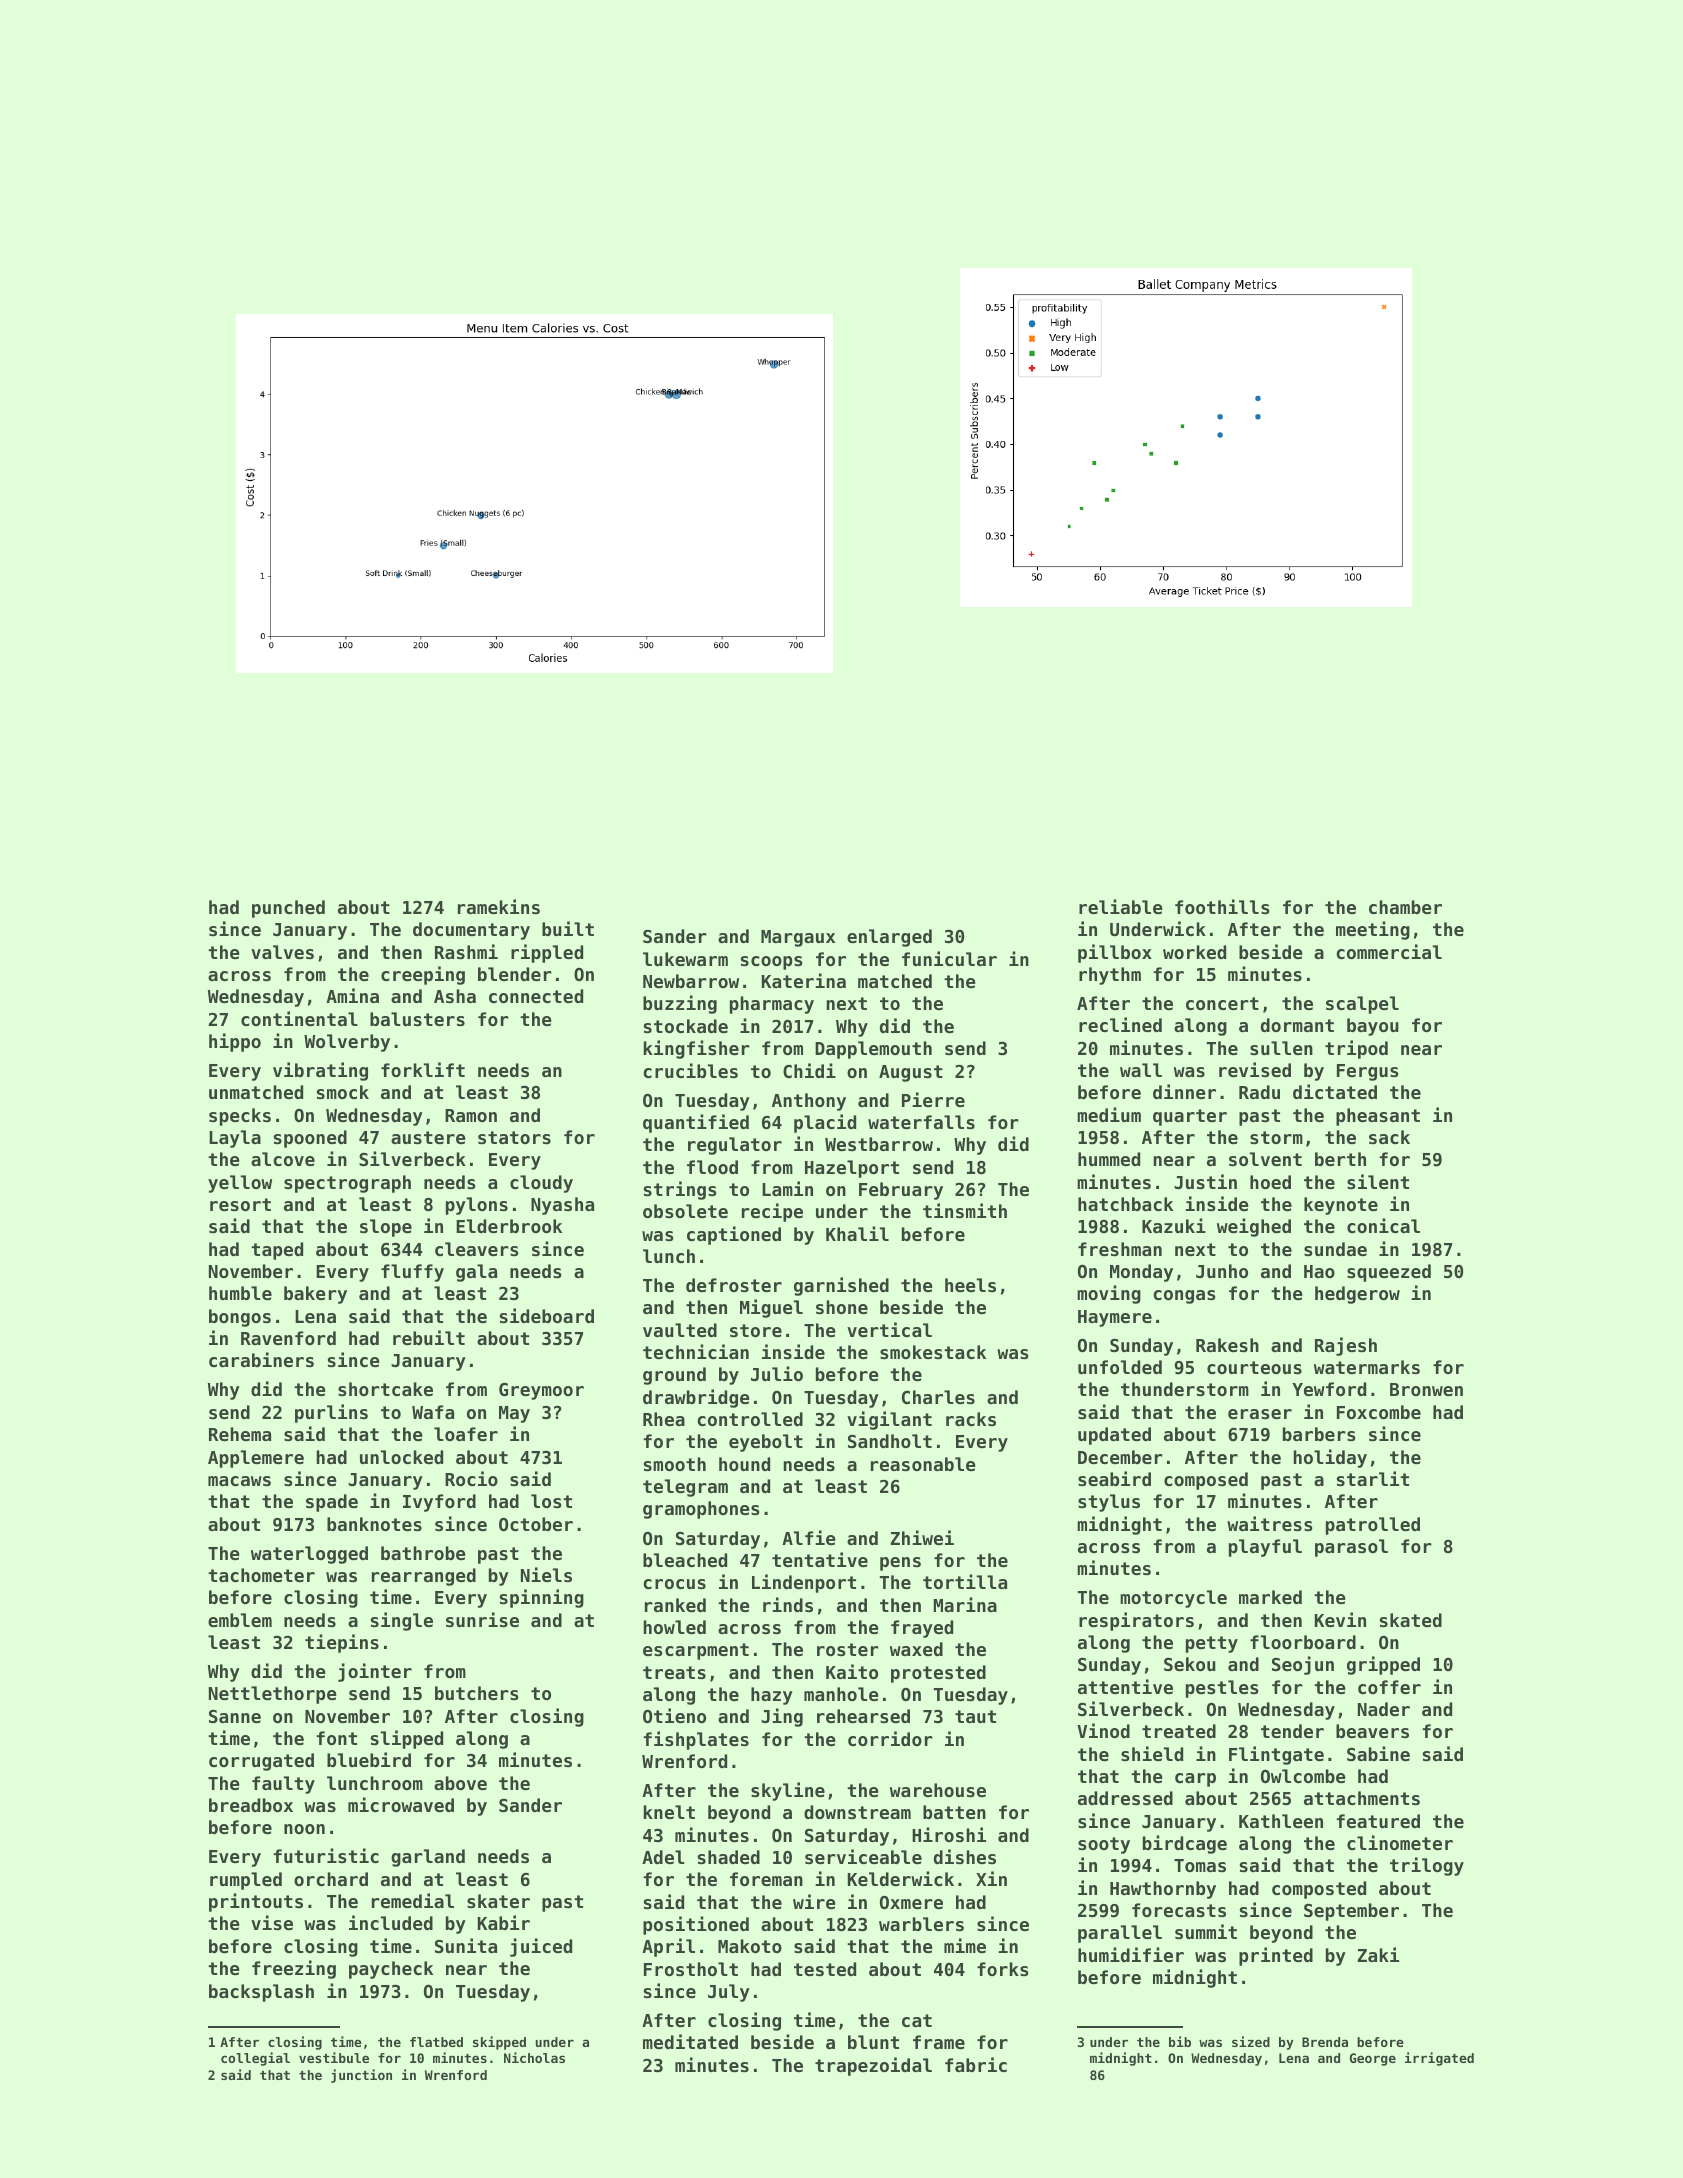 This page has height=2178, width=1683. What do you see at coordinates (402, 1621) in the page?
I see `single` at bounding box center [402, 1621].
